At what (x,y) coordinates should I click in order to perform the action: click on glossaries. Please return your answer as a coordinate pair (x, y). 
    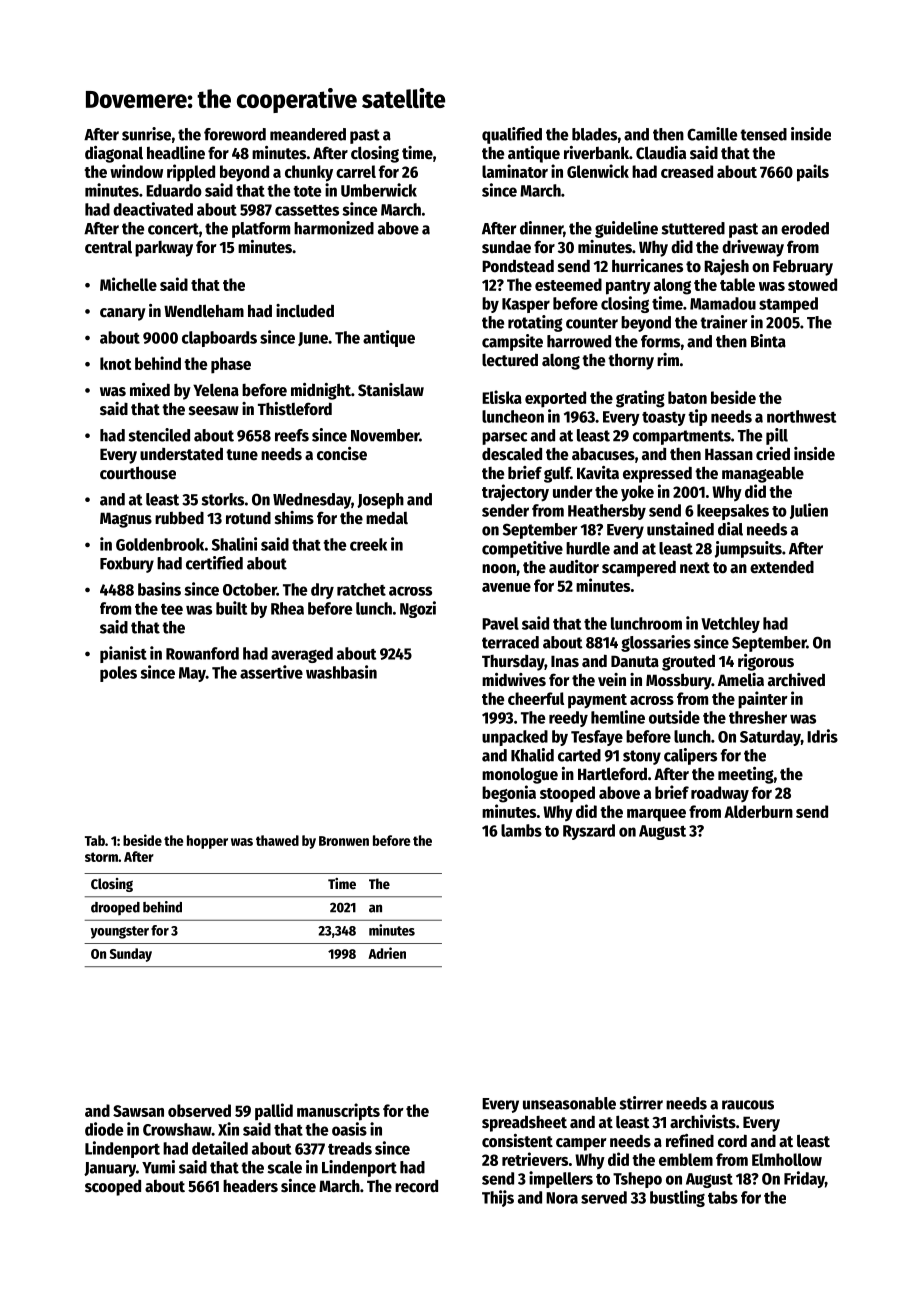
    Looking at the image, I should click on (656, 643).
